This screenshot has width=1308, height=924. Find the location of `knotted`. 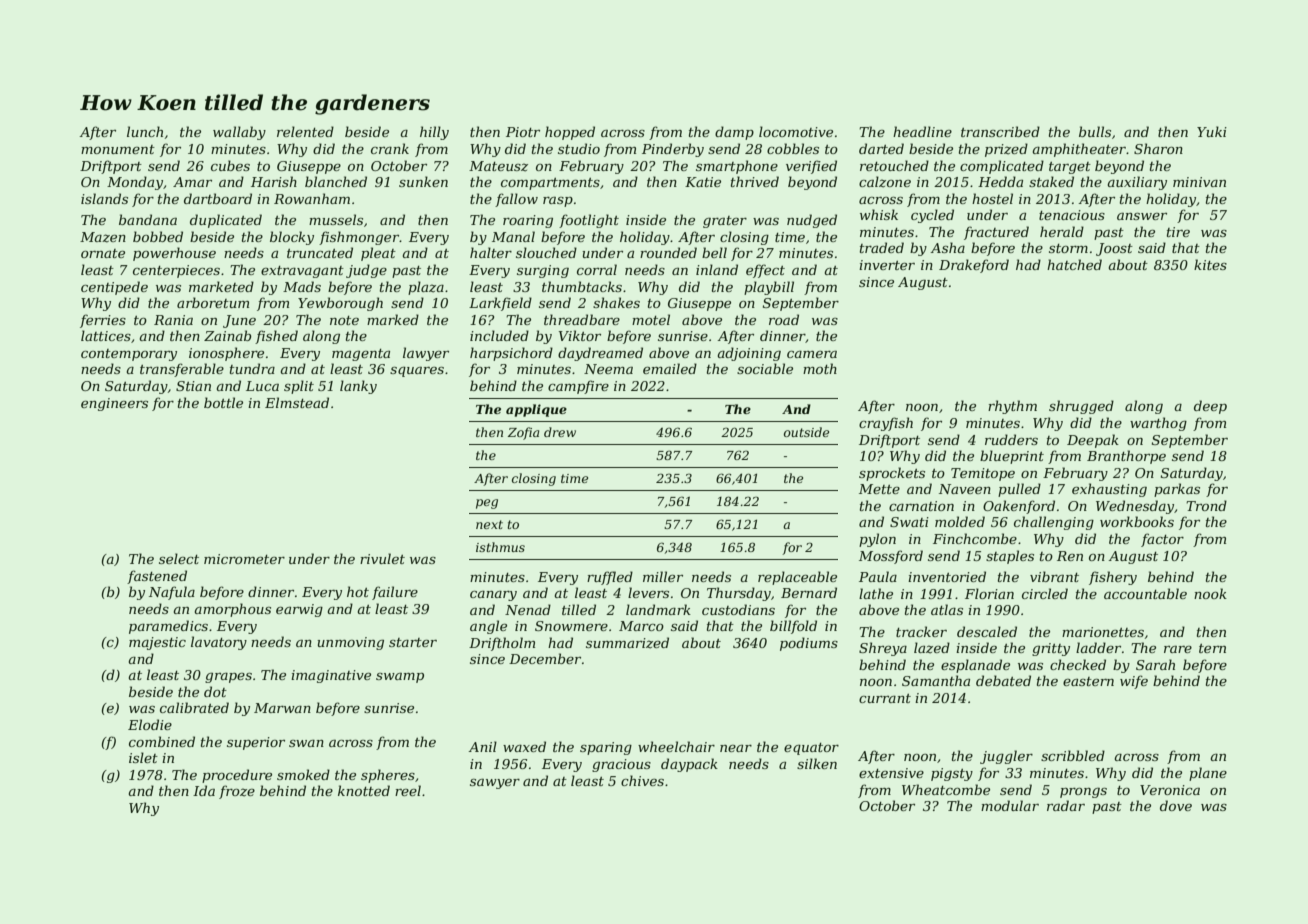

knotted is located at coordinates (364, 790).
